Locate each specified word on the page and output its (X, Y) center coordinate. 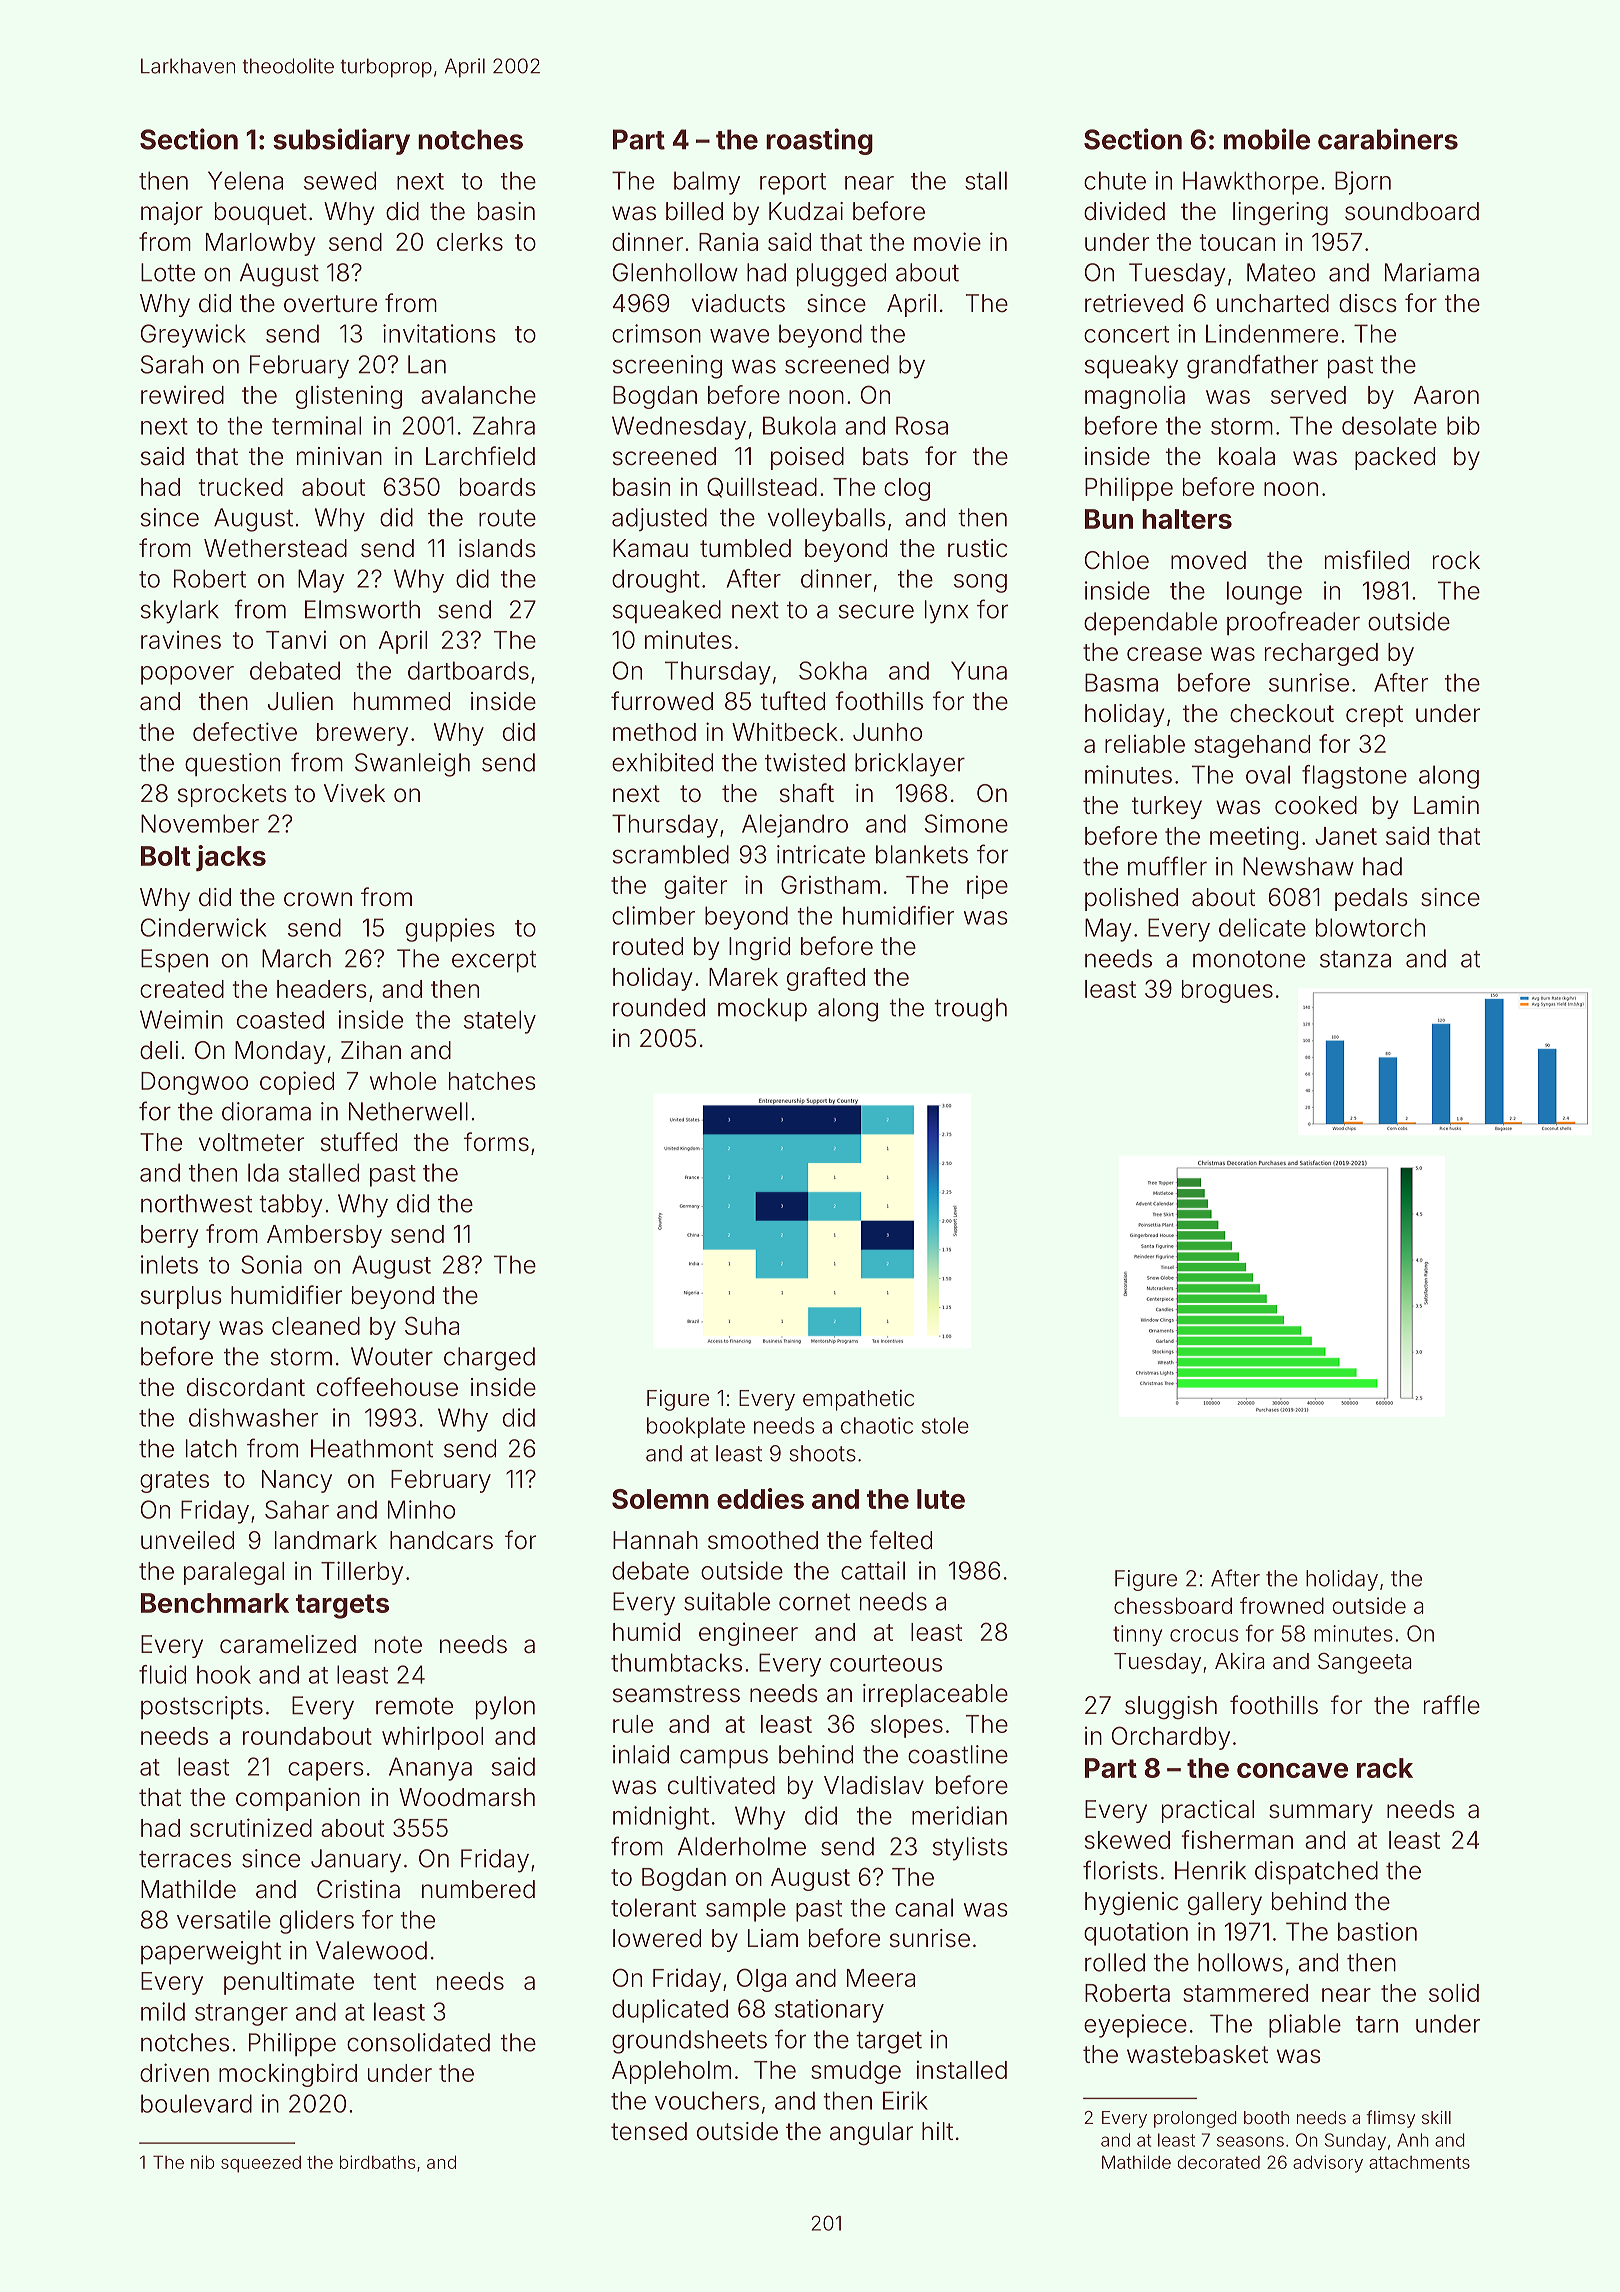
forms (496, 1142)
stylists (970, 1849)
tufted (793, 701)
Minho (421, 1509)
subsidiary (341, 141)
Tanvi (296, 639)
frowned (1282, 1605)
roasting (819, 141)
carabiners (1388, 139)
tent (395, 1981)
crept (1374, 716)
